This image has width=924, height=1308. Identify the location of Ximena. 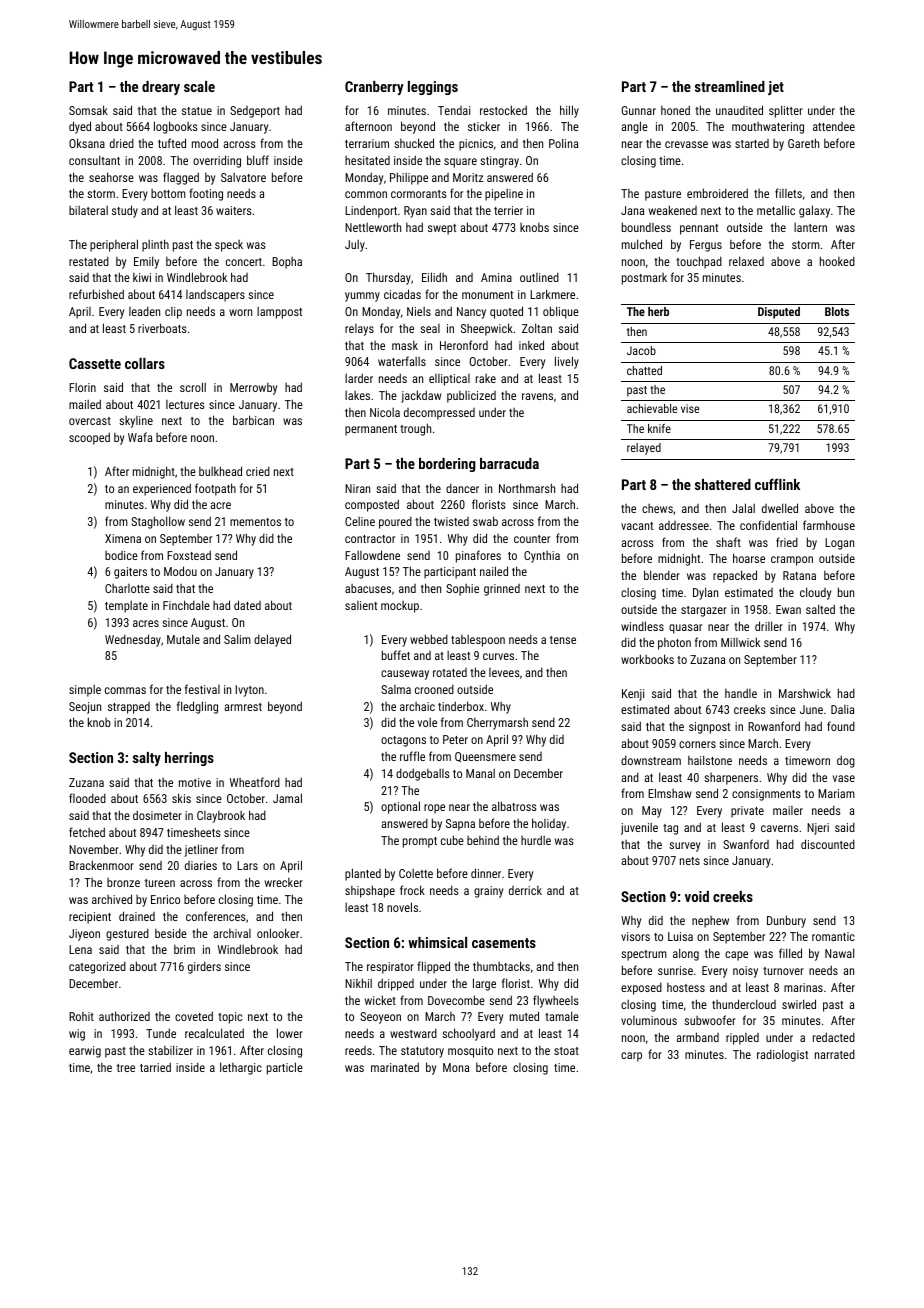
(123, 538).
